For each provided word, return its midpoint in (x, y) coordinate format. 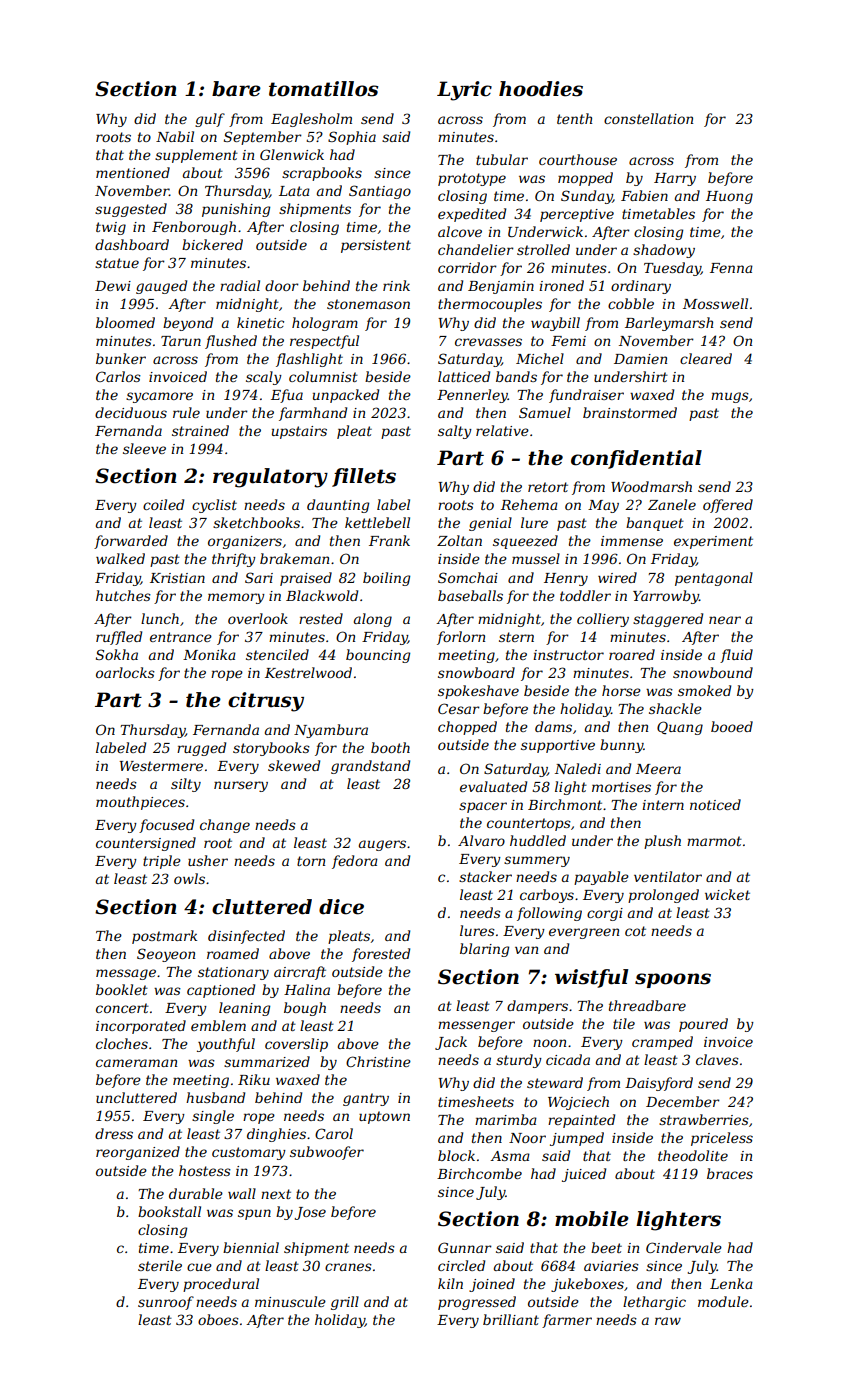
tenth (574, 118)
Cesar (459, 708)
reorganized (138, 1153)
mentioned (133, 172)
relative (502, 430)
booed (732, 726)
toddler (585, 595)
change (225, 826)
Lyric (464, 91)
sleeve (144, 448)
